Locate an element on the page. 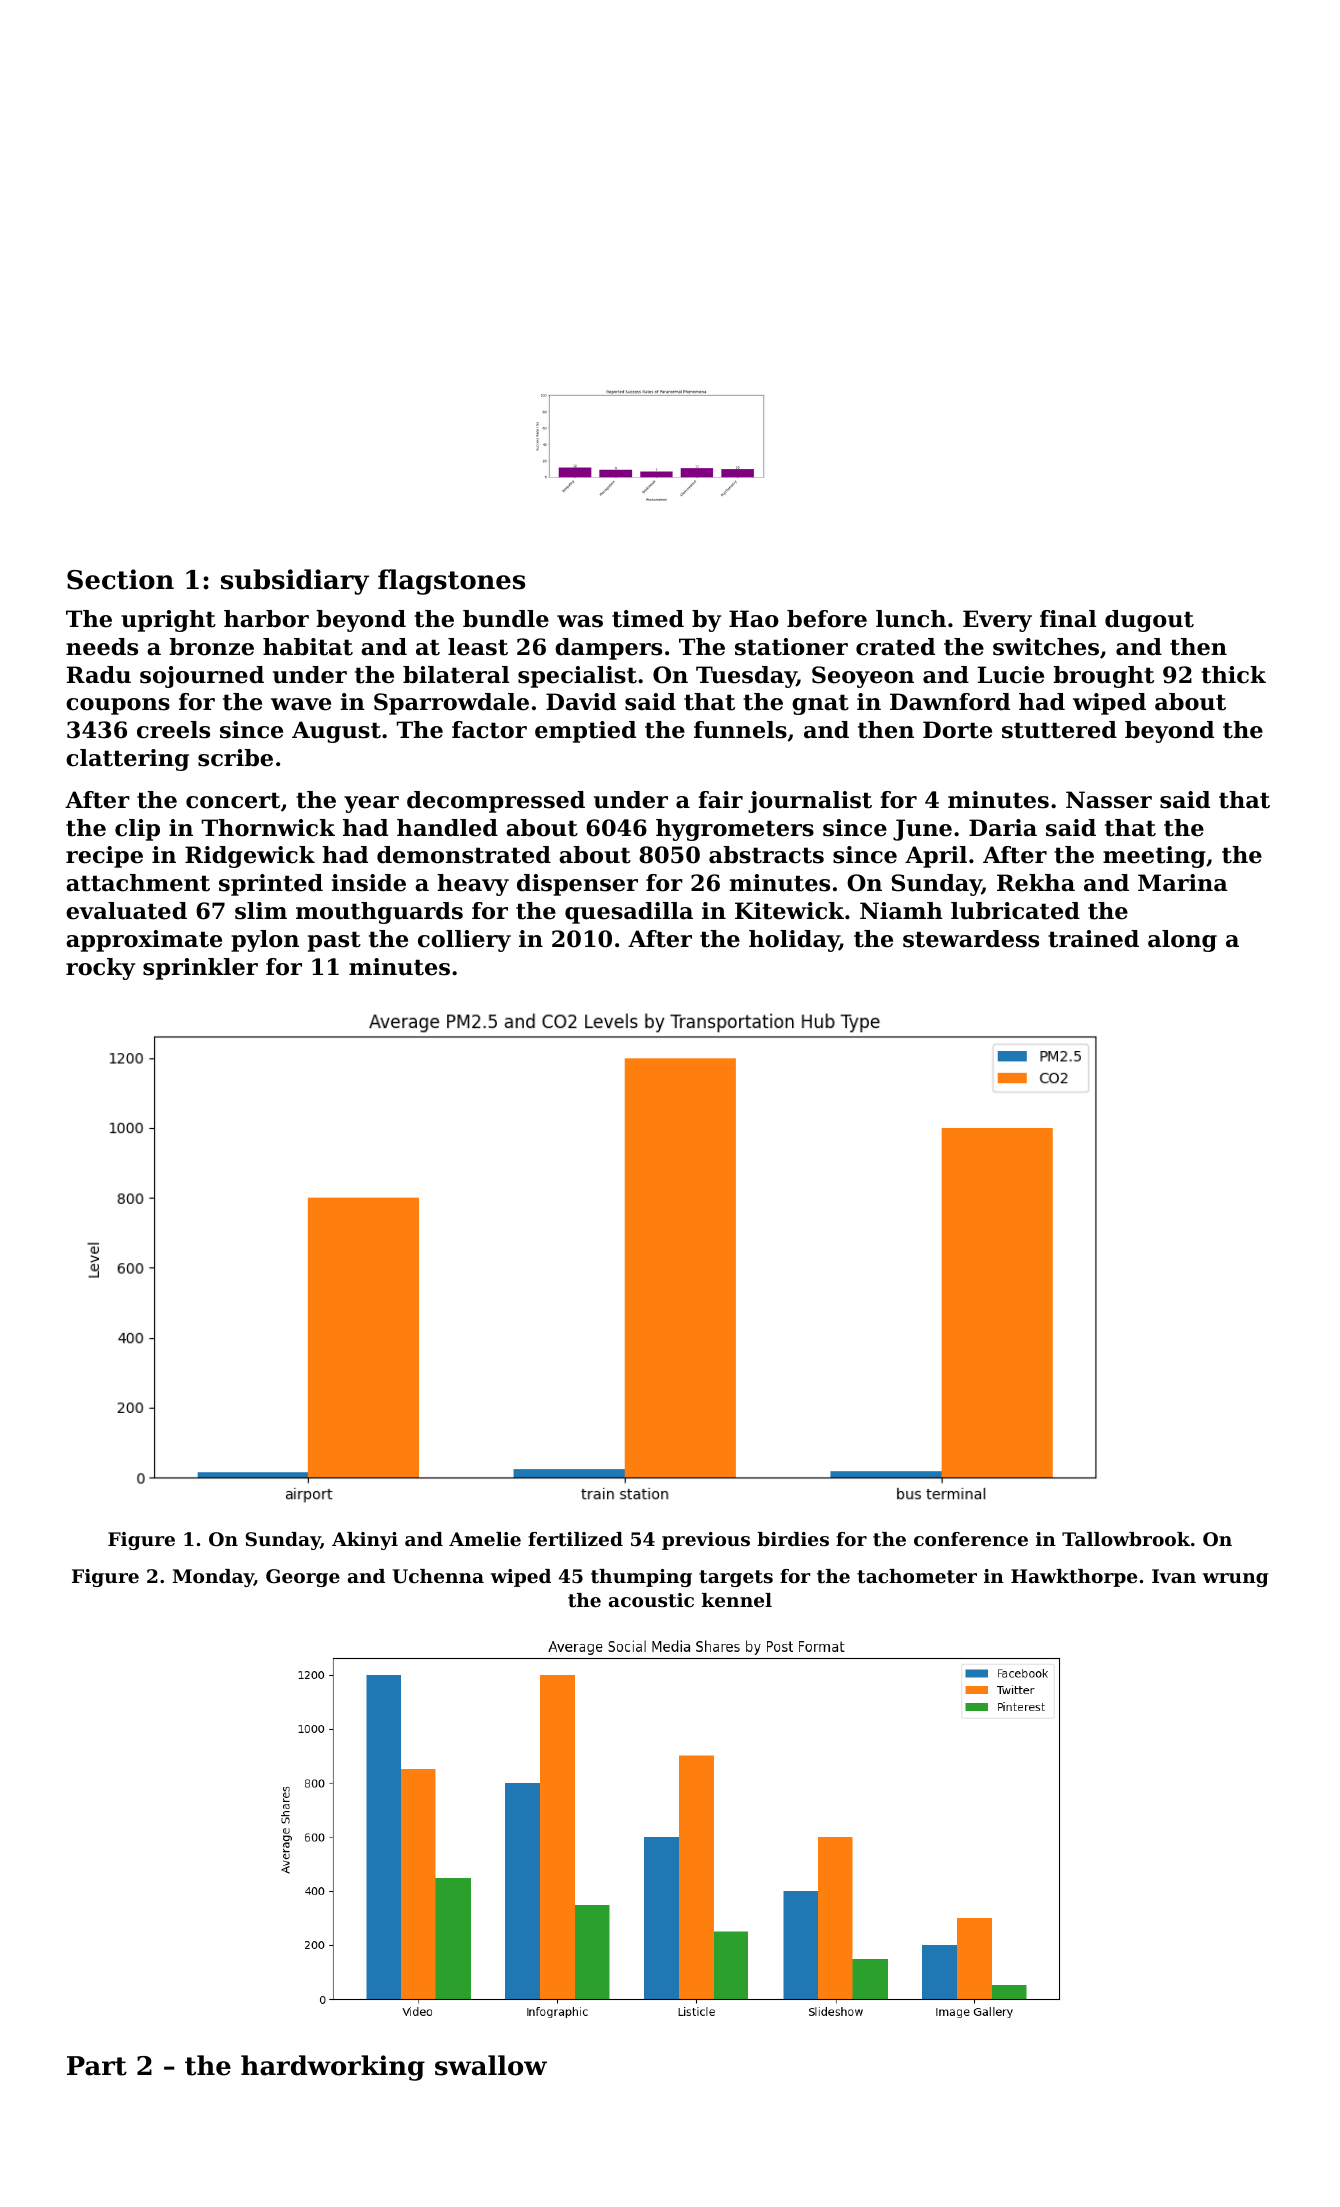 The image size is (1340, 2207). hardworking is located at coordinates (333, 2068).
